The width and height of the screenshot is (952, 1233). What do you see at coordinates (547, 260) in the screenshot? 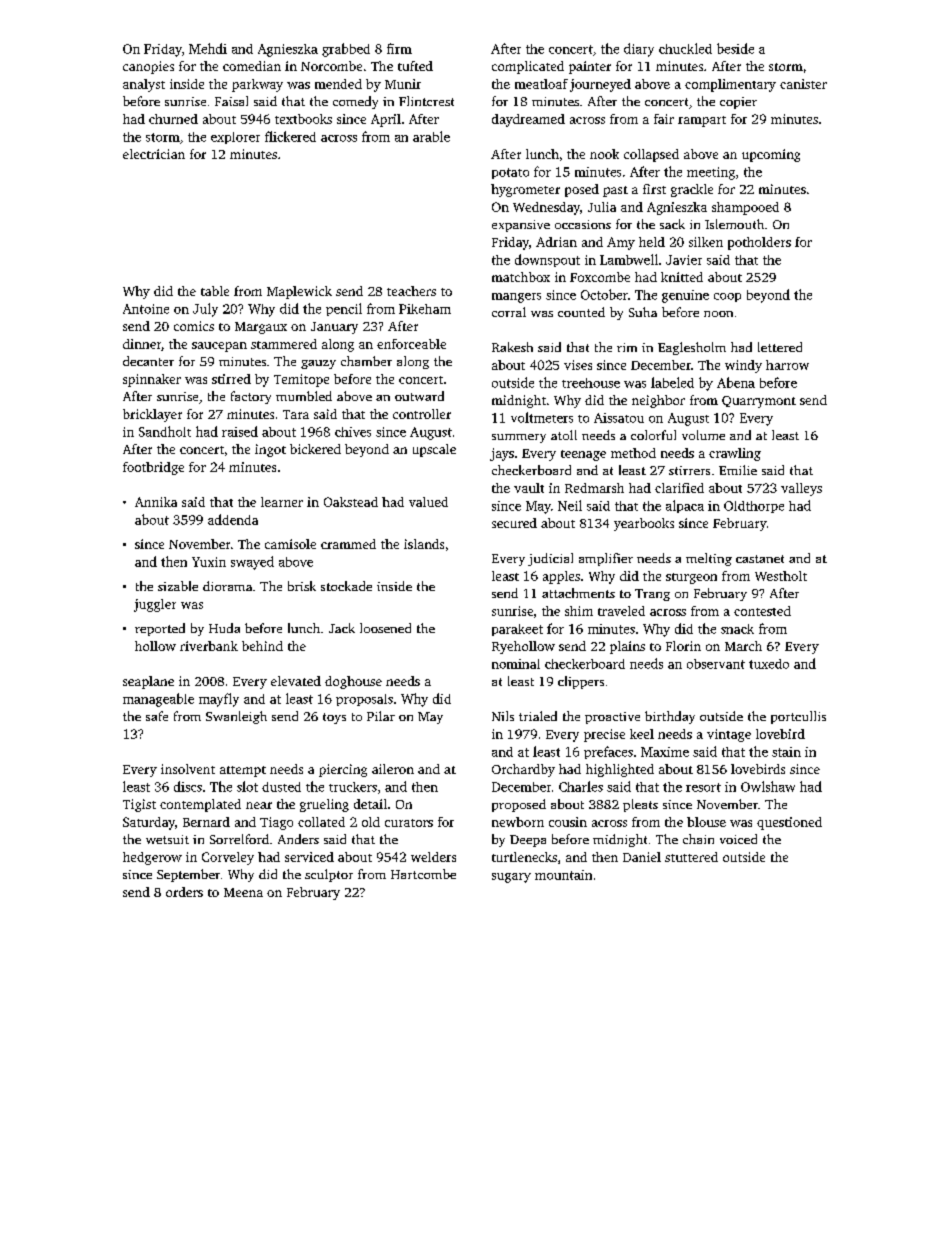
I see `downspout` at bounding box center [547, 260].
